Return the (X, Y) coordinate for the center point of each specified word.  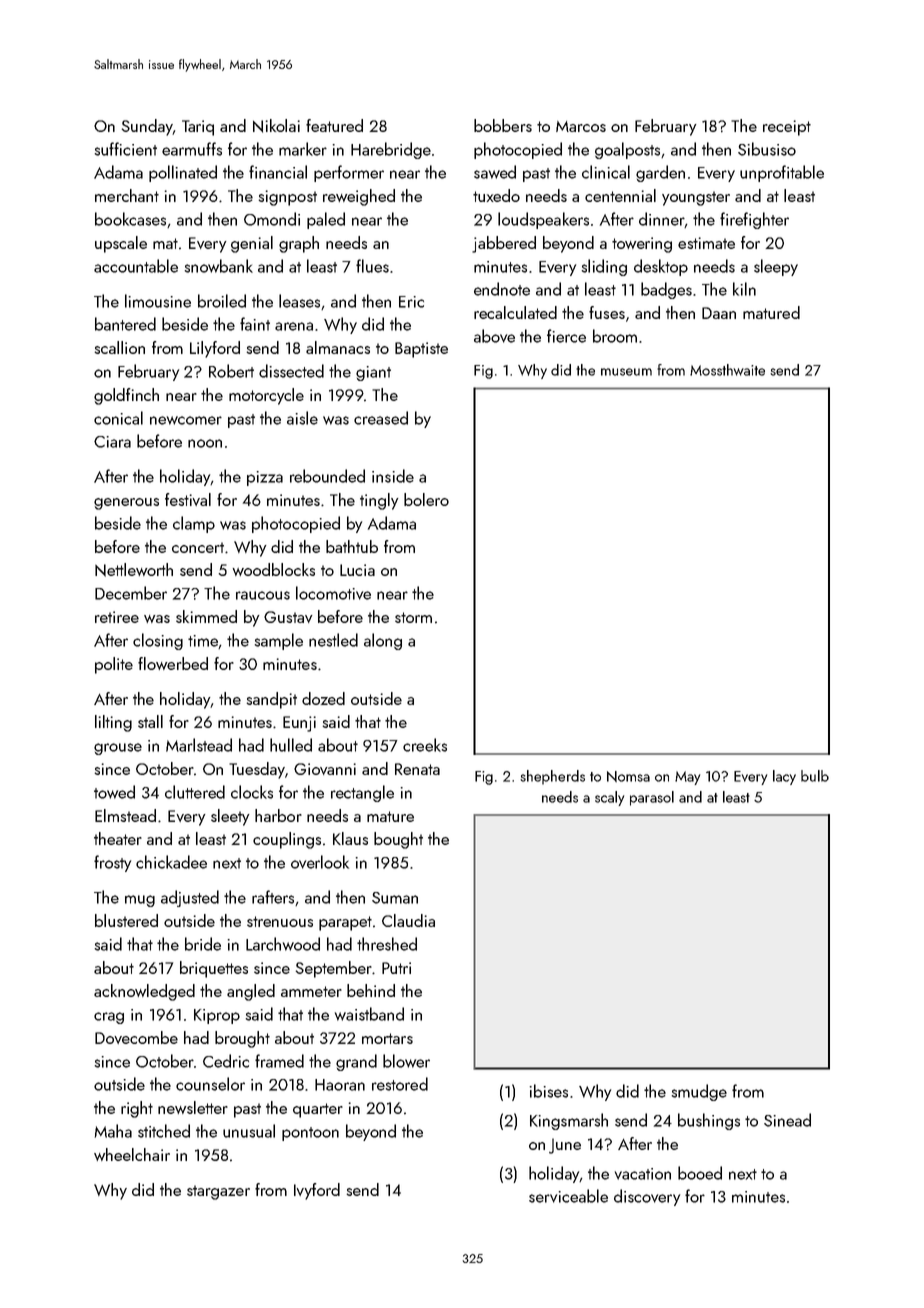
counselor (210, 1084)
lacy (784, 777)
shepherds (552, 777)
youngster (696, 198)
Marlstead (199, 745)
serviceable (568, 1196)
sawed (495, 172)
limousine (158, 301)
